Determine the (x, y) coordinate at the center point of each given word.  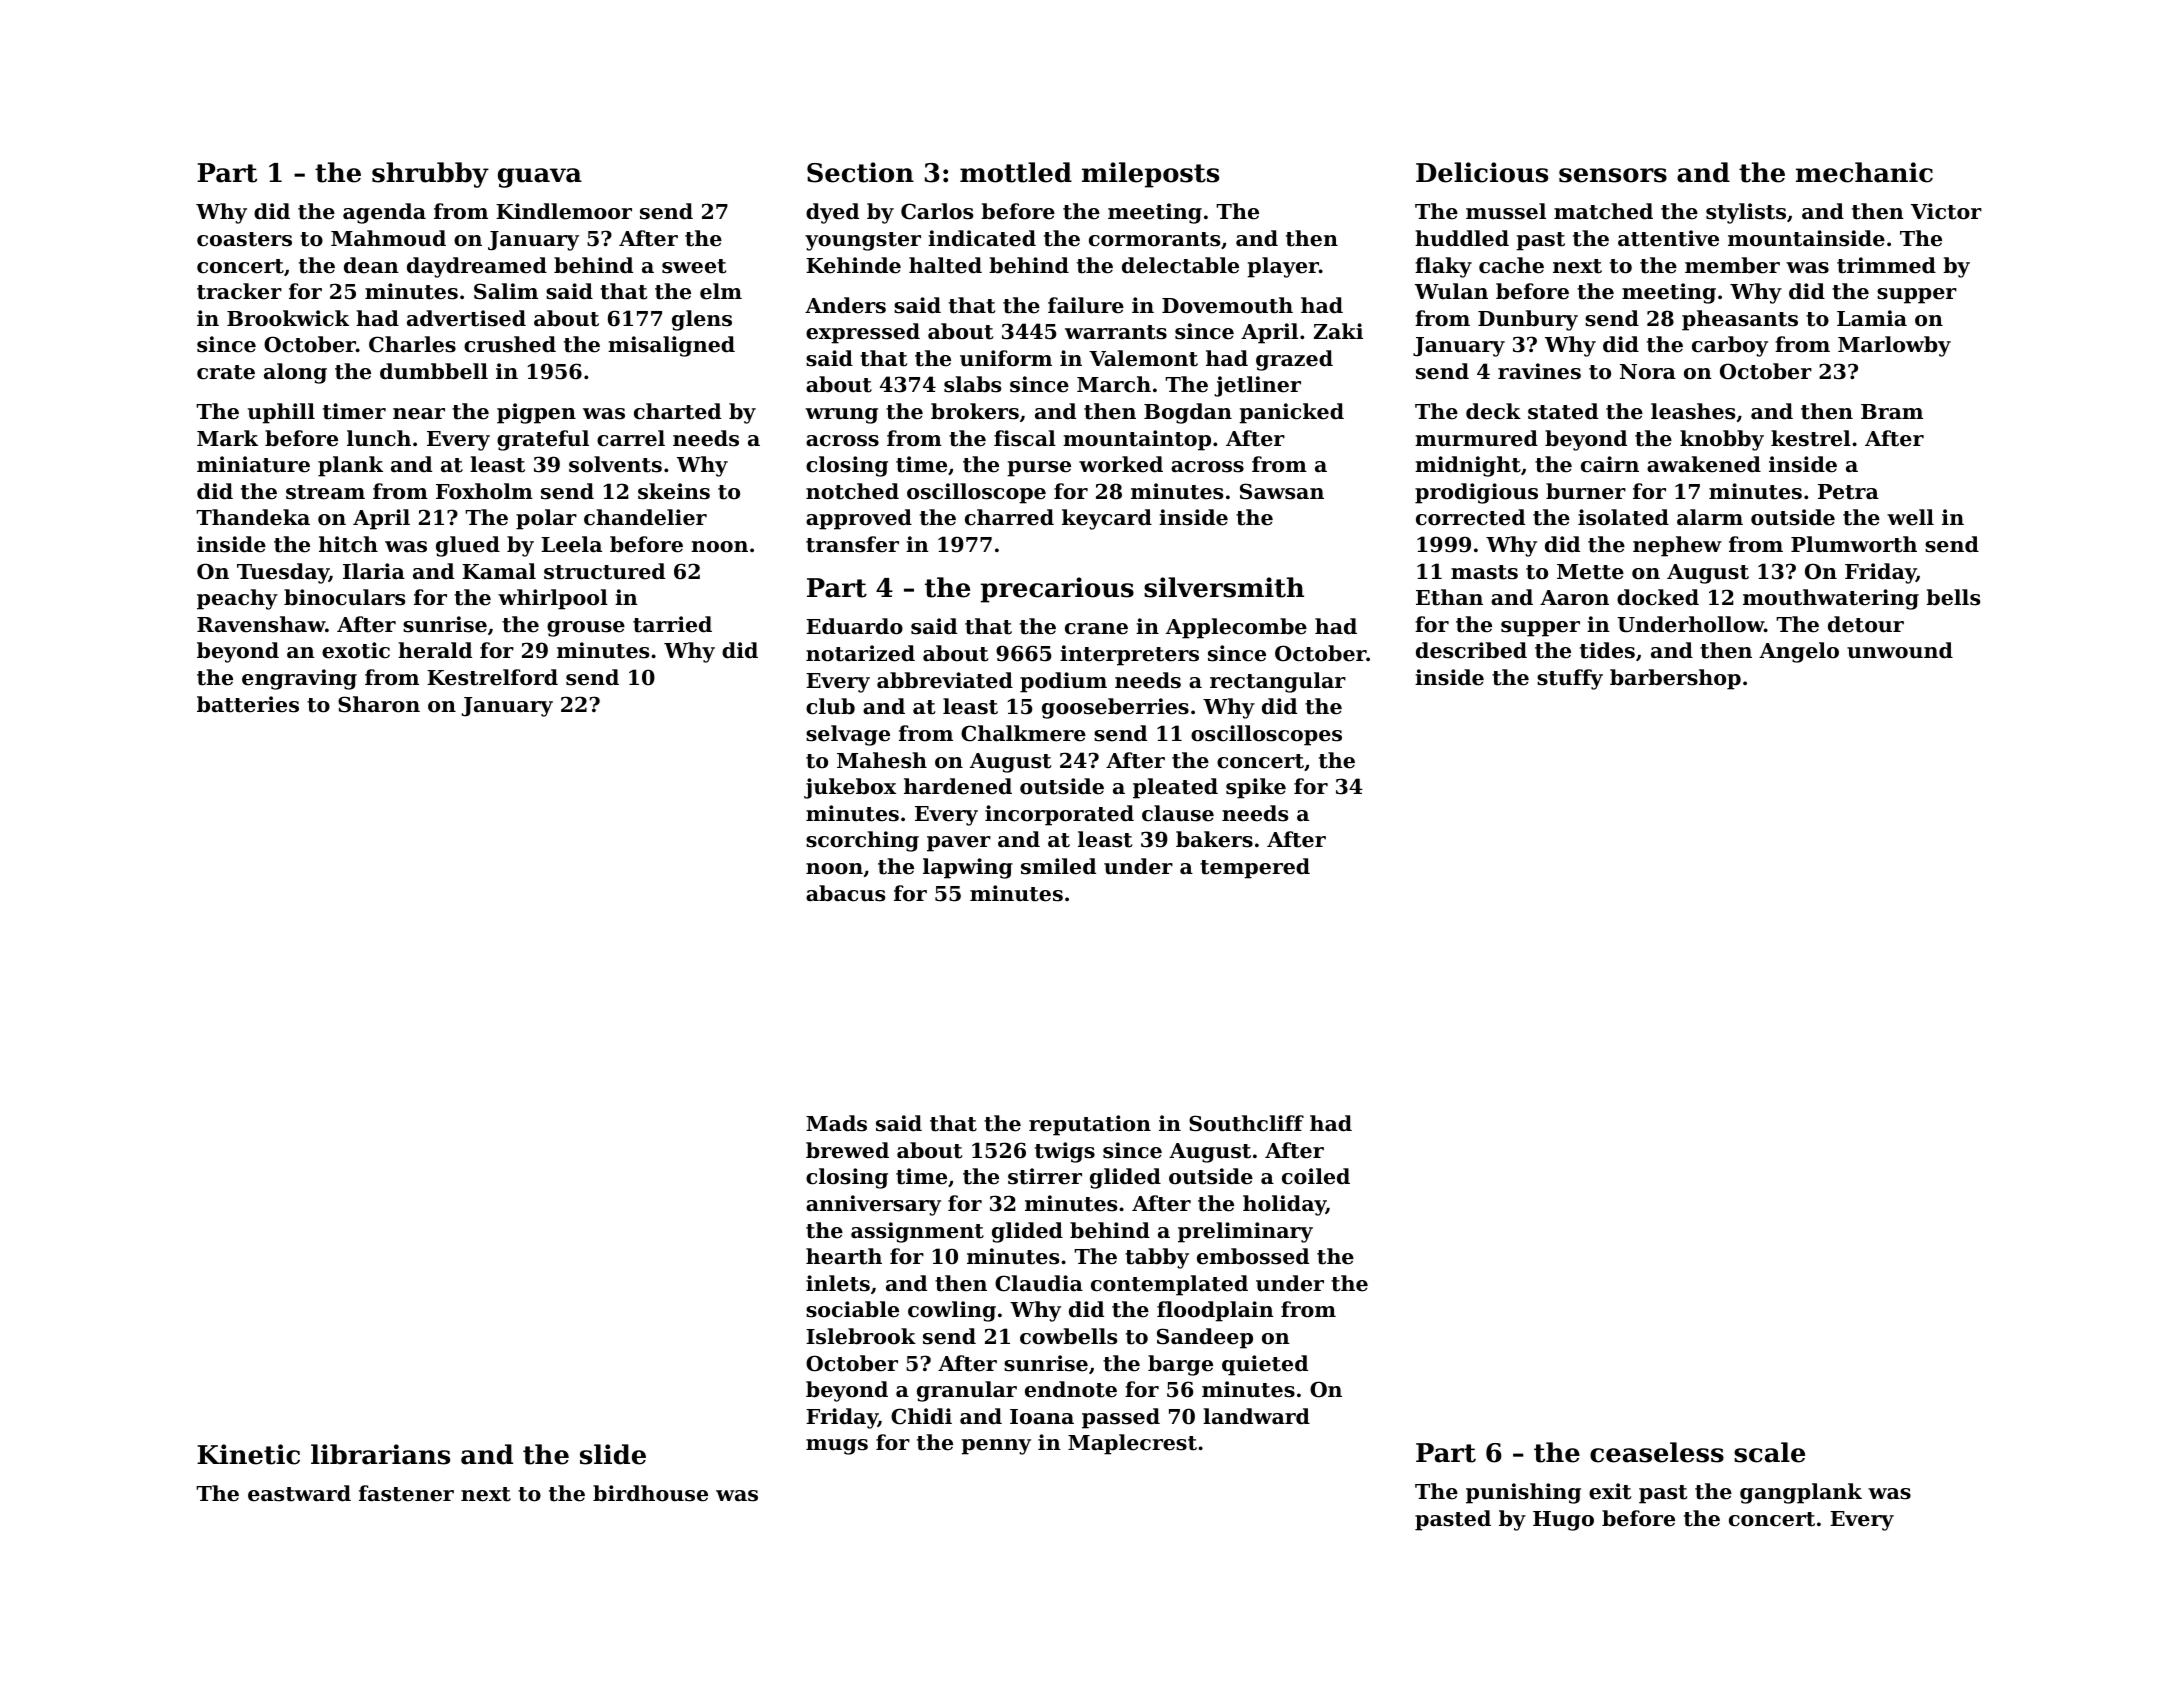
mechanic (1864, 172)
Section (860, 172)
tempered (1255, 868)
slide (613, 1454)
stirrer (1045, 1176)
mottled (1016, 172)
